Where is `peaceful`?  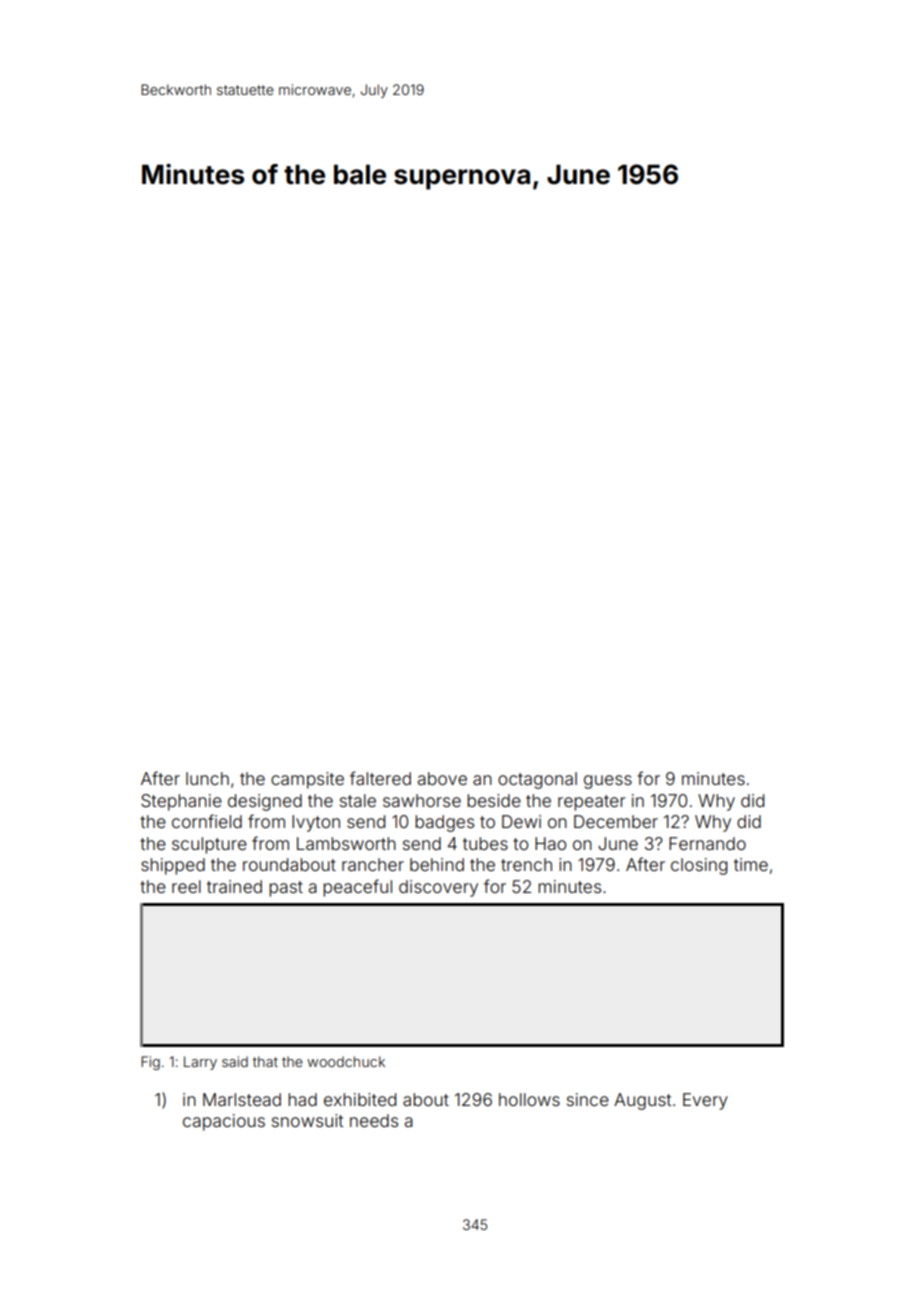
peaceful is located at coordinates (357, 888).
